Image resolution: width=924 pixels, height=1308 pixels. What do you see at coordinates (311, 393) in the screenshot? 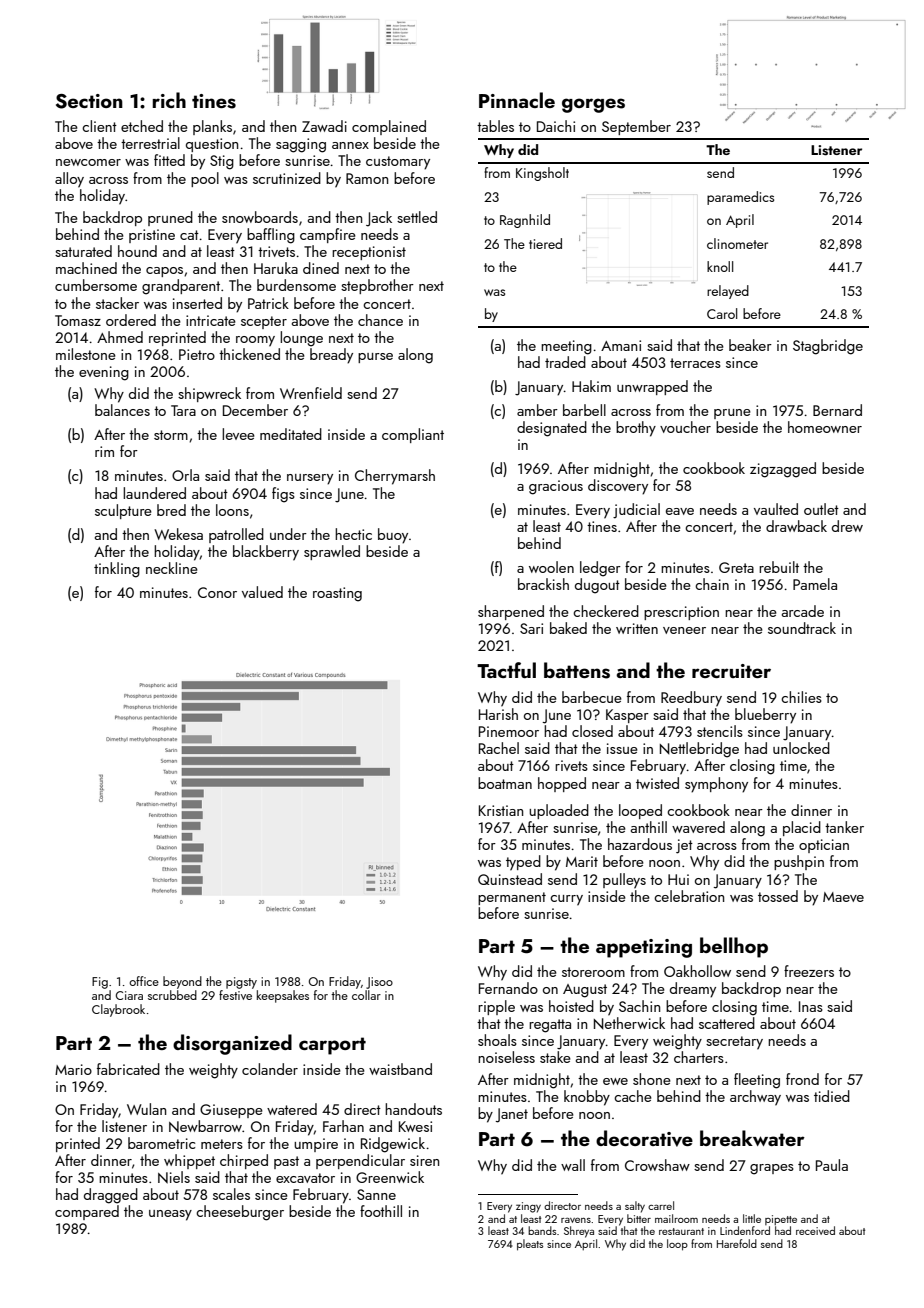
I see `Wrenfield` at bounding box center [311, 393].
